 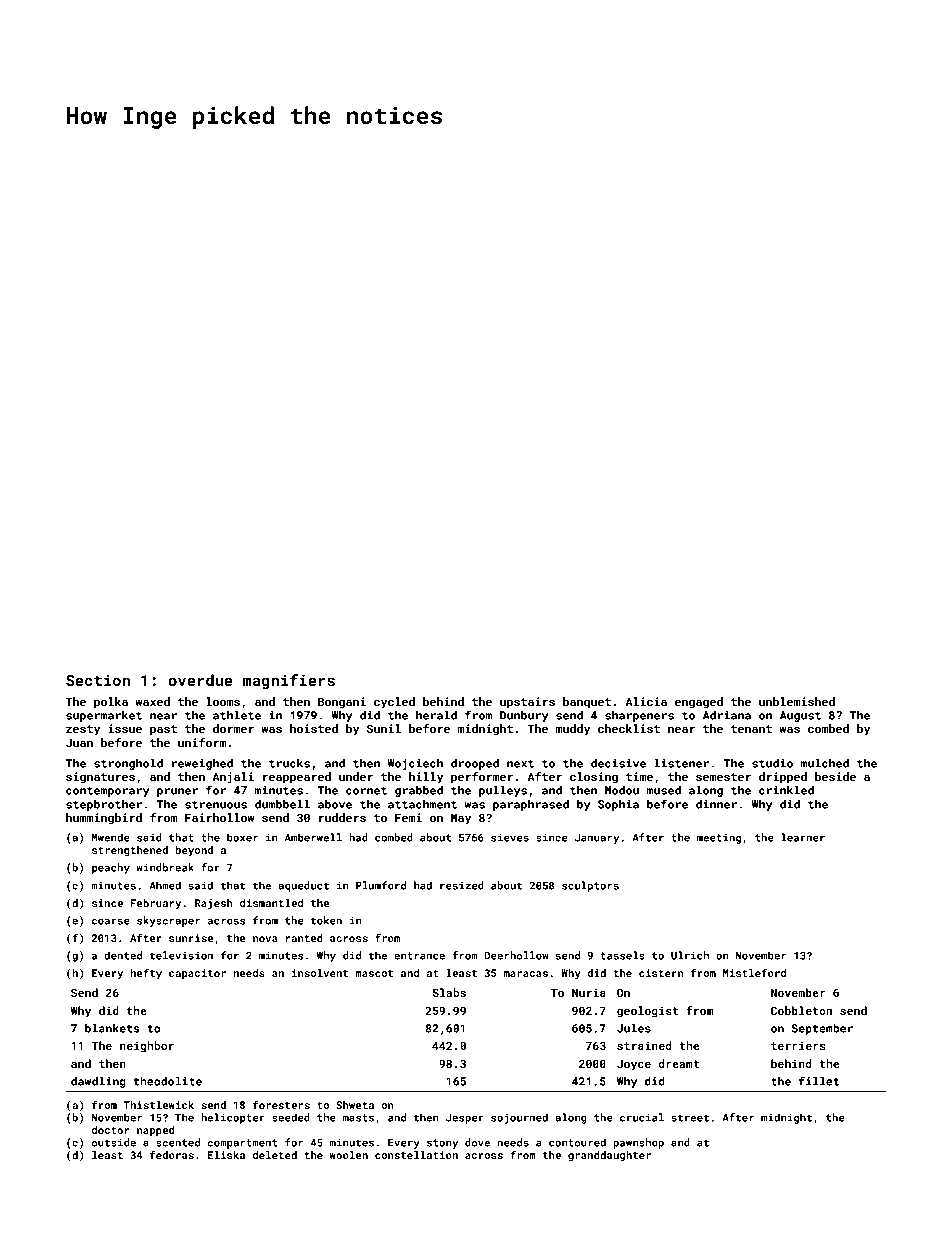 I want to click on Rajesh, so click(x=214, y=904).
